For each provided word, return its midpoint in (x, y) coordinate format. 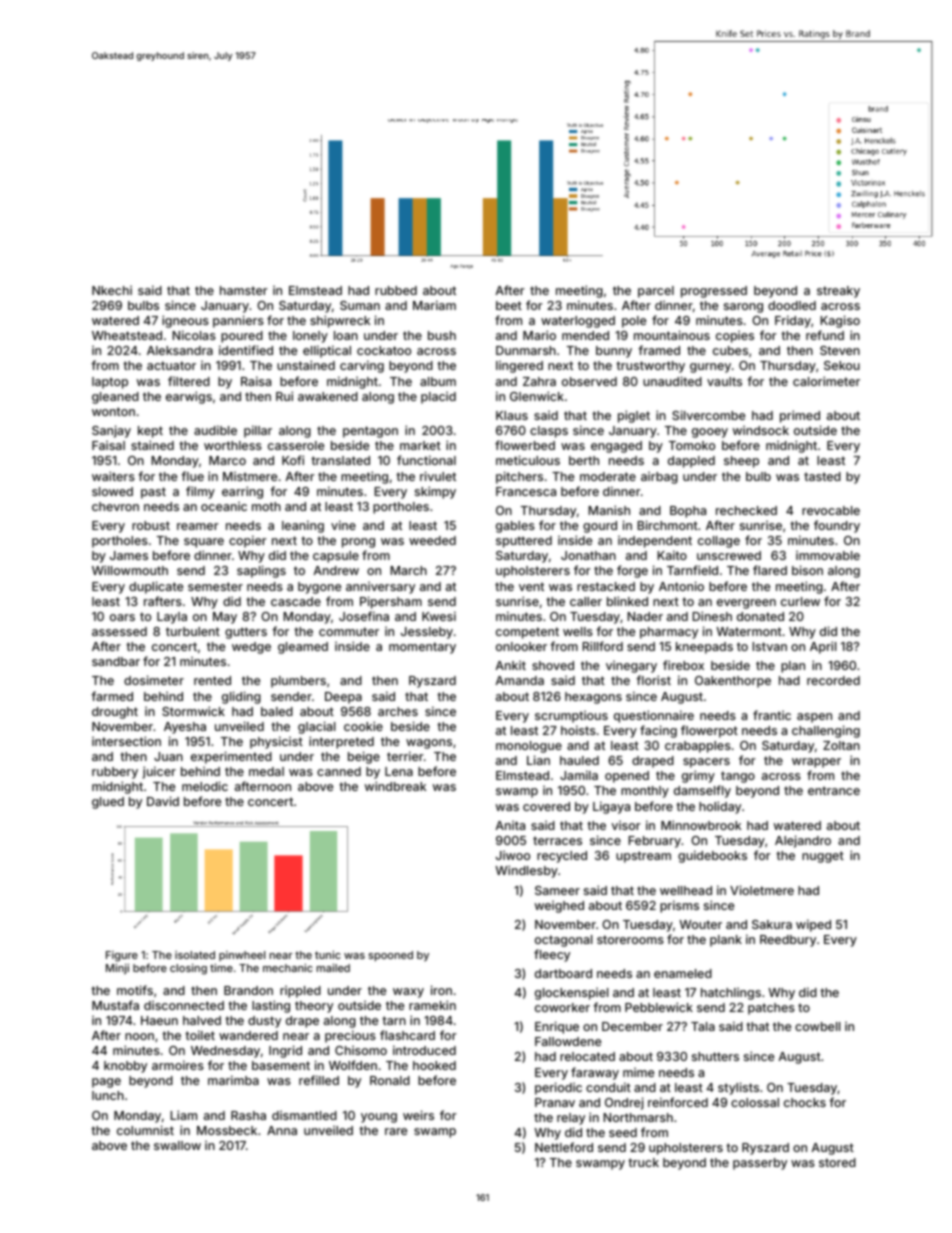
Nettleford (564, 1147)
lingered (519, 367)
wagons (429, 744)
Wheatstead (127, 335)
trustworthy (650, 367)
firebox (683, 665)
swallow (177, 1145)
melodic (205, 786)
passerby (760, 1164)
